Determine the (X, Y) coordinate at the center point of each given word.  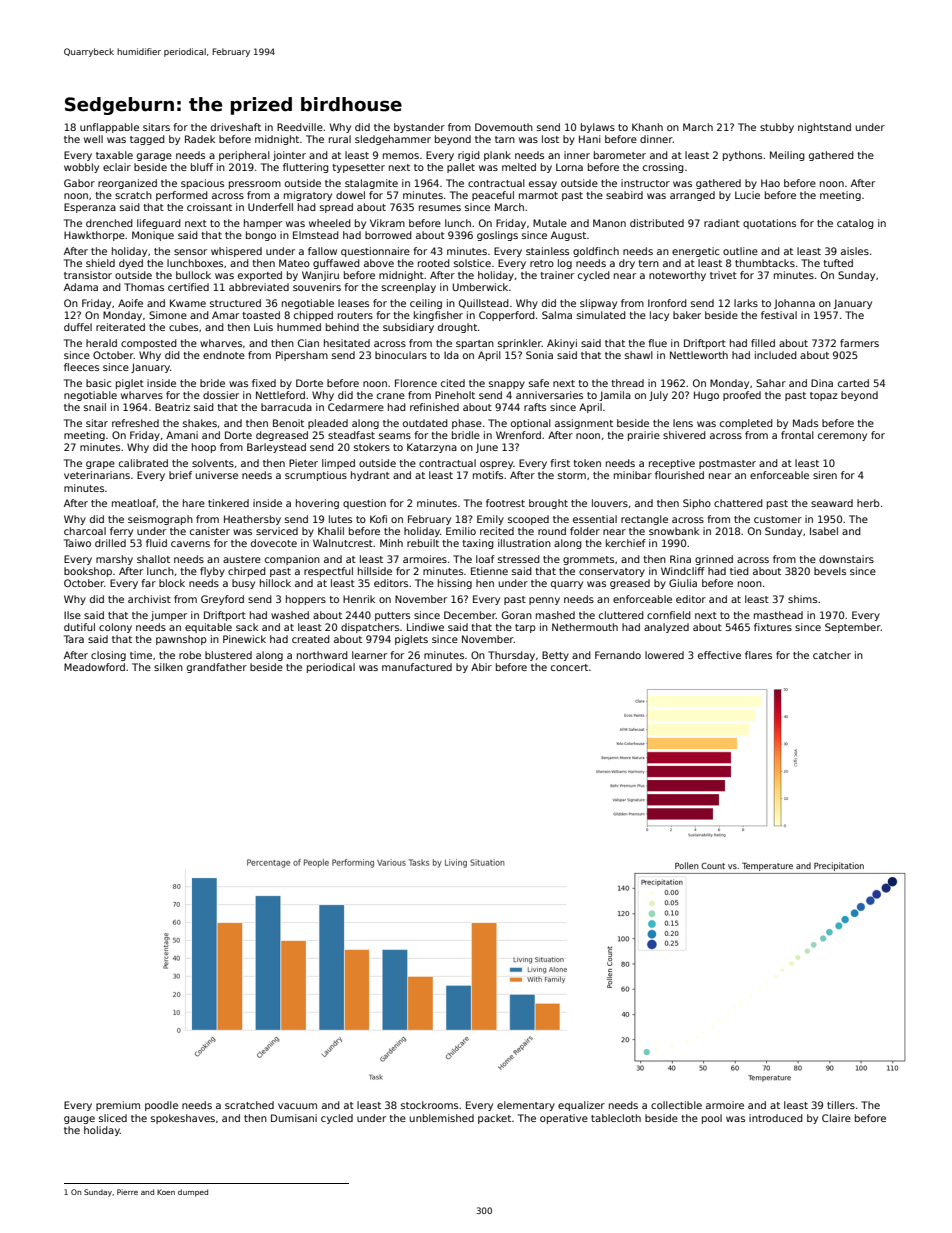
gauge (79, 1120)
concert (569, 667)
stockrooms (429, 1105)
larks (746, 303)
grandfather (217, 668)
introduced (776, 1118)
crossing (663, 168)
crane (391, 396)
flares (758, 655)
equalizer (581, 1106)
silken (168, 667)
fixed (264, 383)
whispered (236, 252)
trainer (557, 275)
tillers (841, 1105)
